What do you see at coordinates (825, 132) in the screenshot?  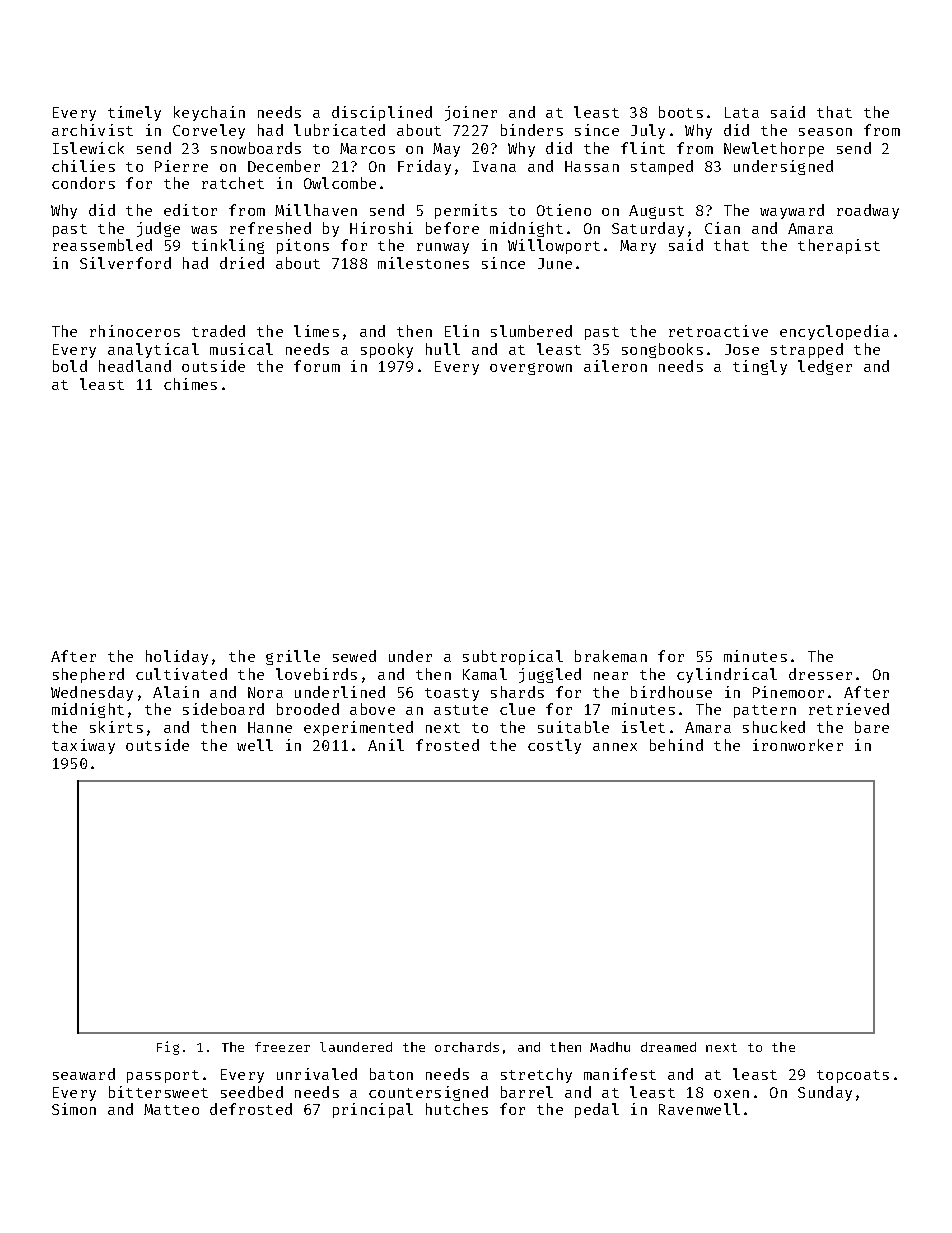 I see `season` at bounding box center [825, 132].
